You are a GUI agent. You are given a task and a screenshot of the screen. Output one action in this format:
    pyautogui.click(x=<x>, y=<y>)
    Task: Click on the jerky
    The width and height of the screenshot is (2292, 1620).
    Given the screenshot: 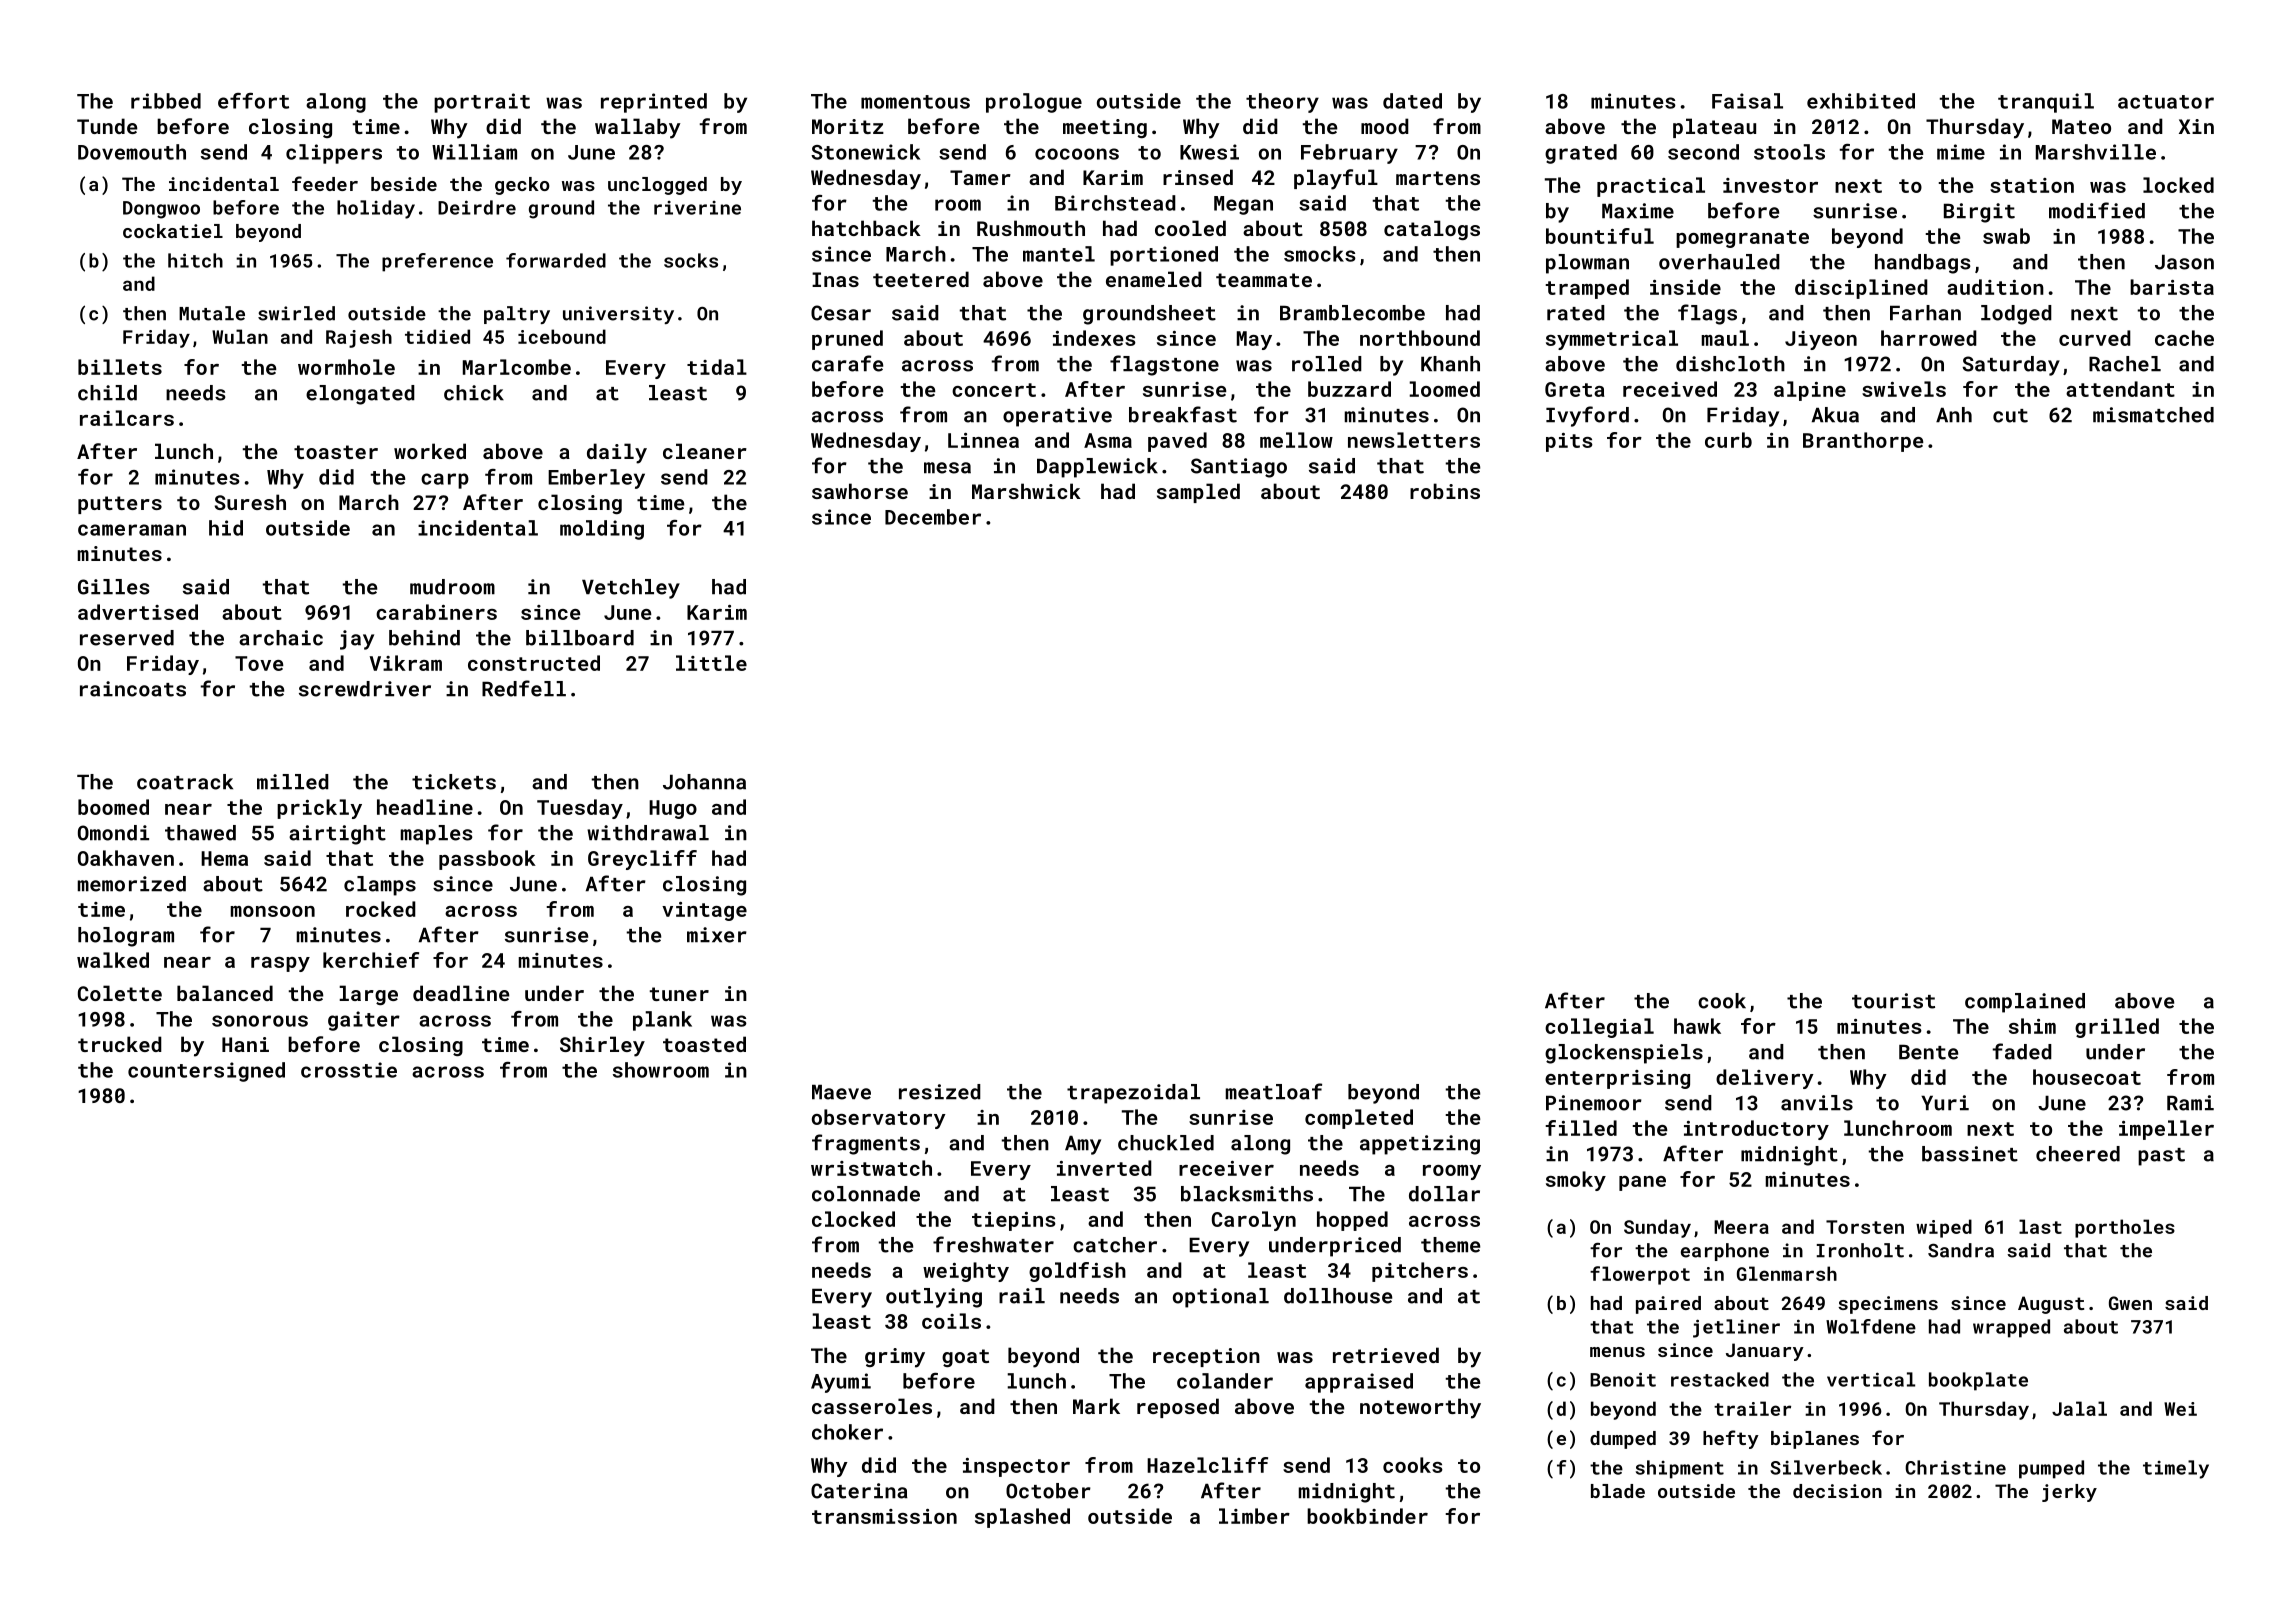 What is the action you would take?
    pyautogui.click(x=2069, y=1493)
